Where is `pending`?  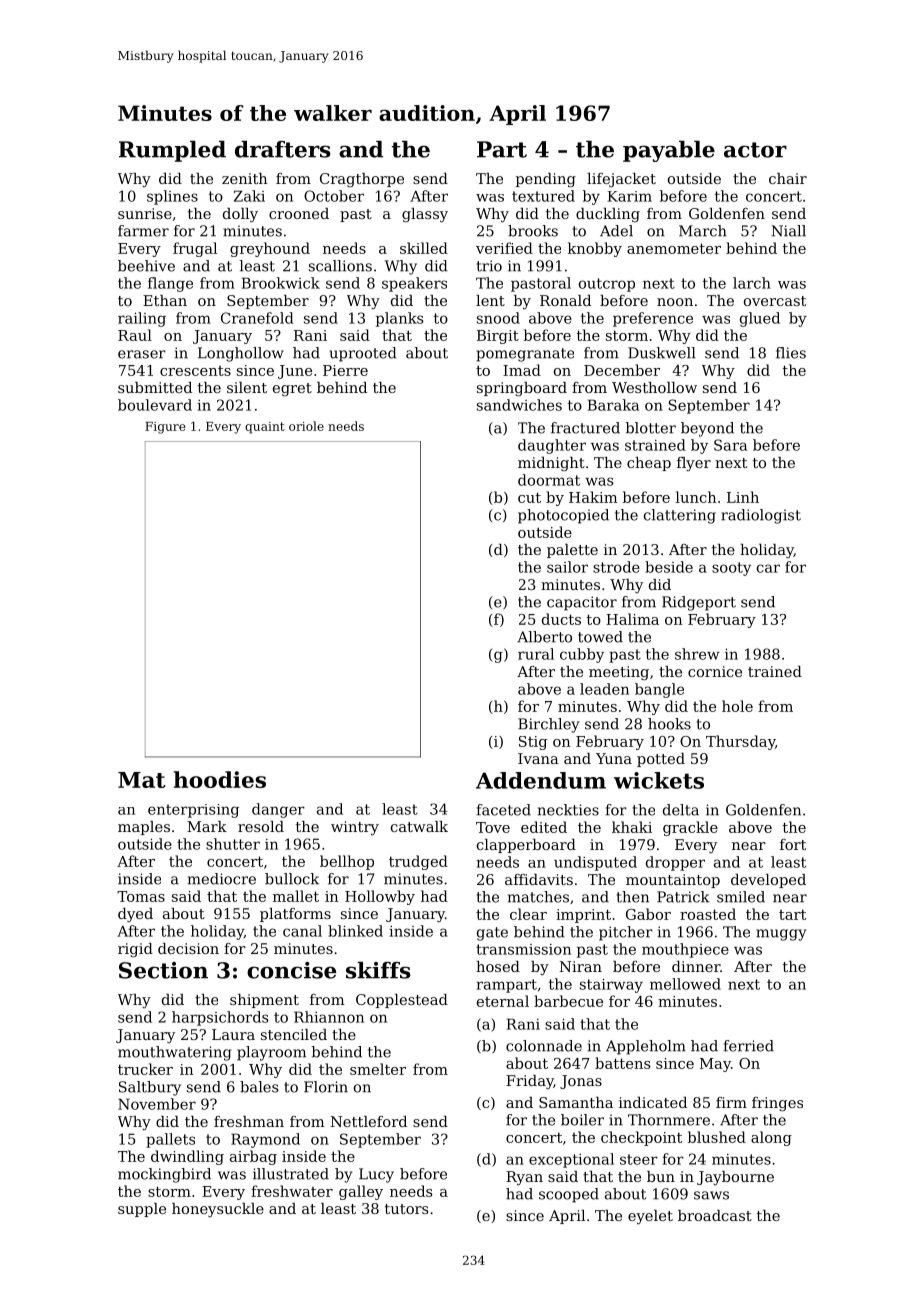
pending is located at coordinates (546, 180).
